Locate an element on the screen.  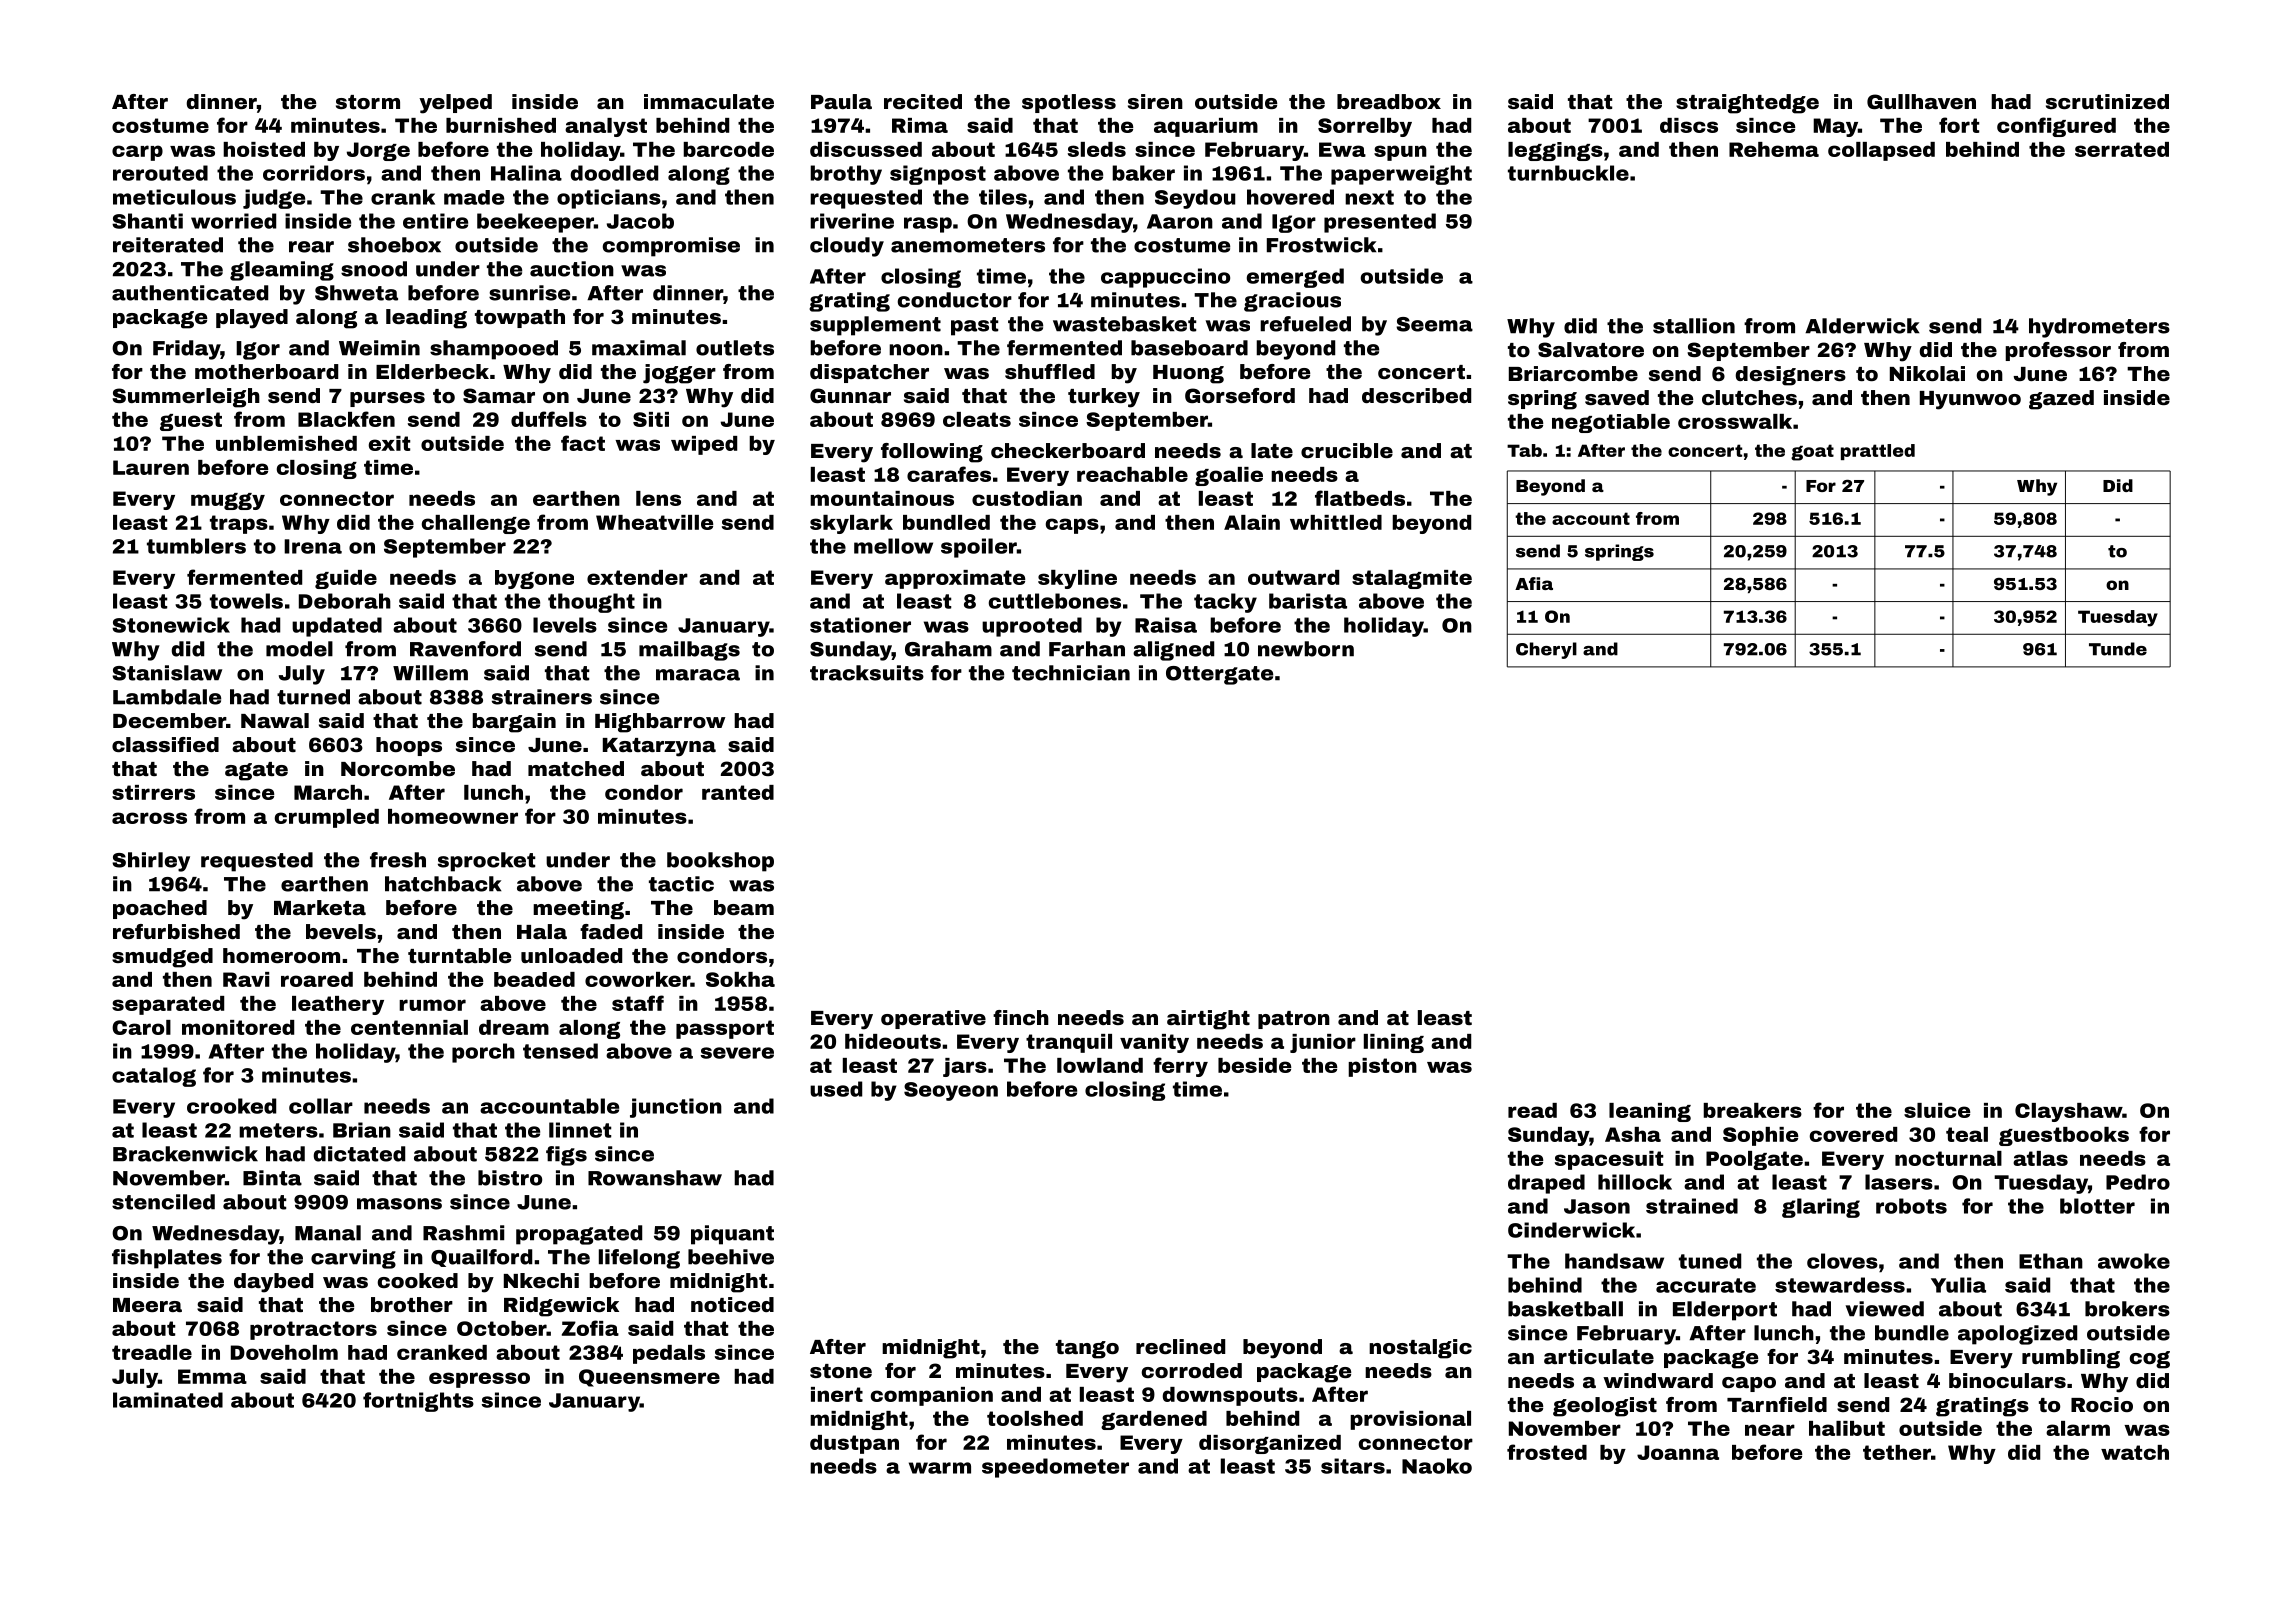
yelped is located at coordinates (455, 104).
